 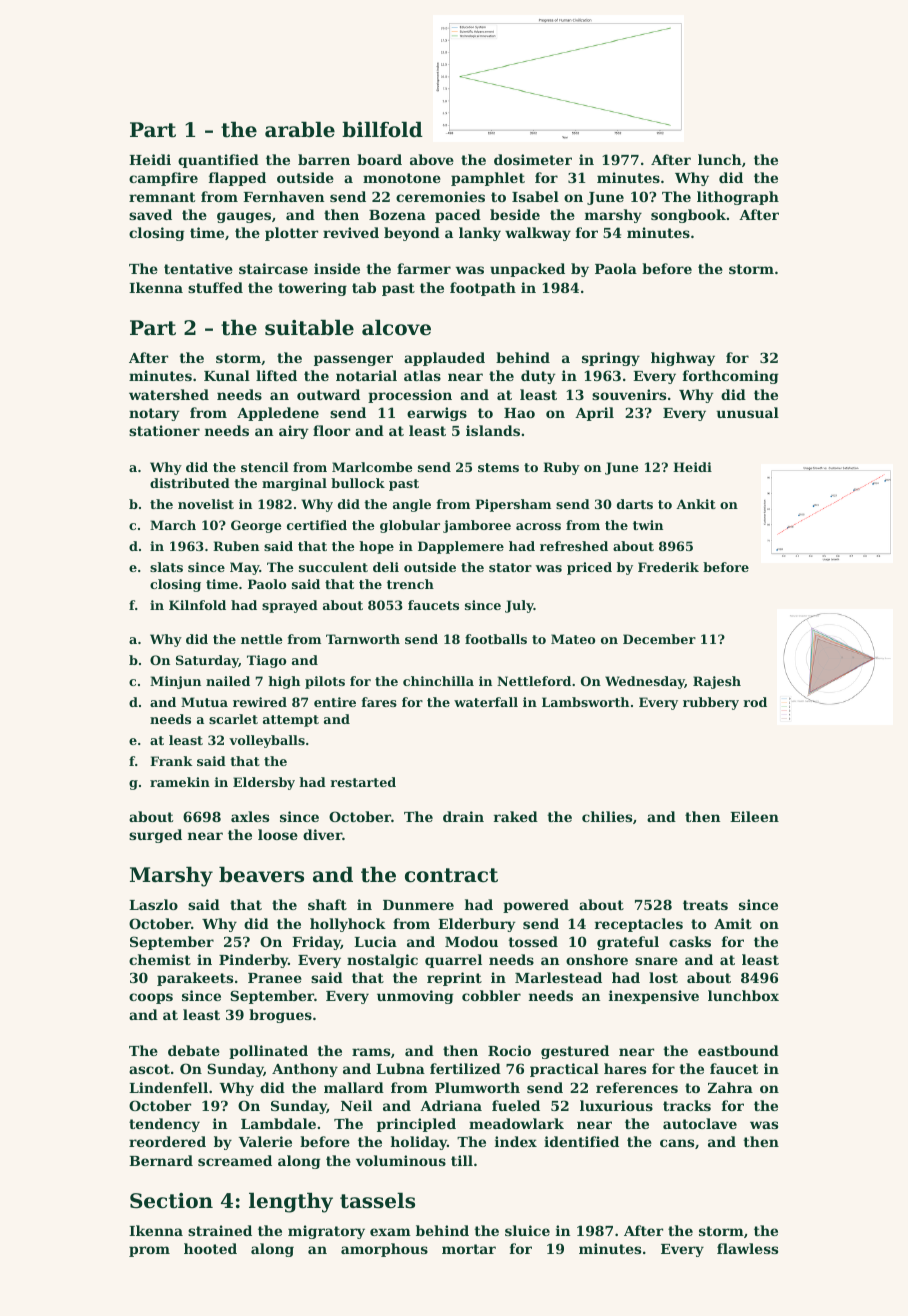 What do you see at coordinates (180, 782) in the screenshot?
I see `ramekin` at bounding box center [180, 782].
